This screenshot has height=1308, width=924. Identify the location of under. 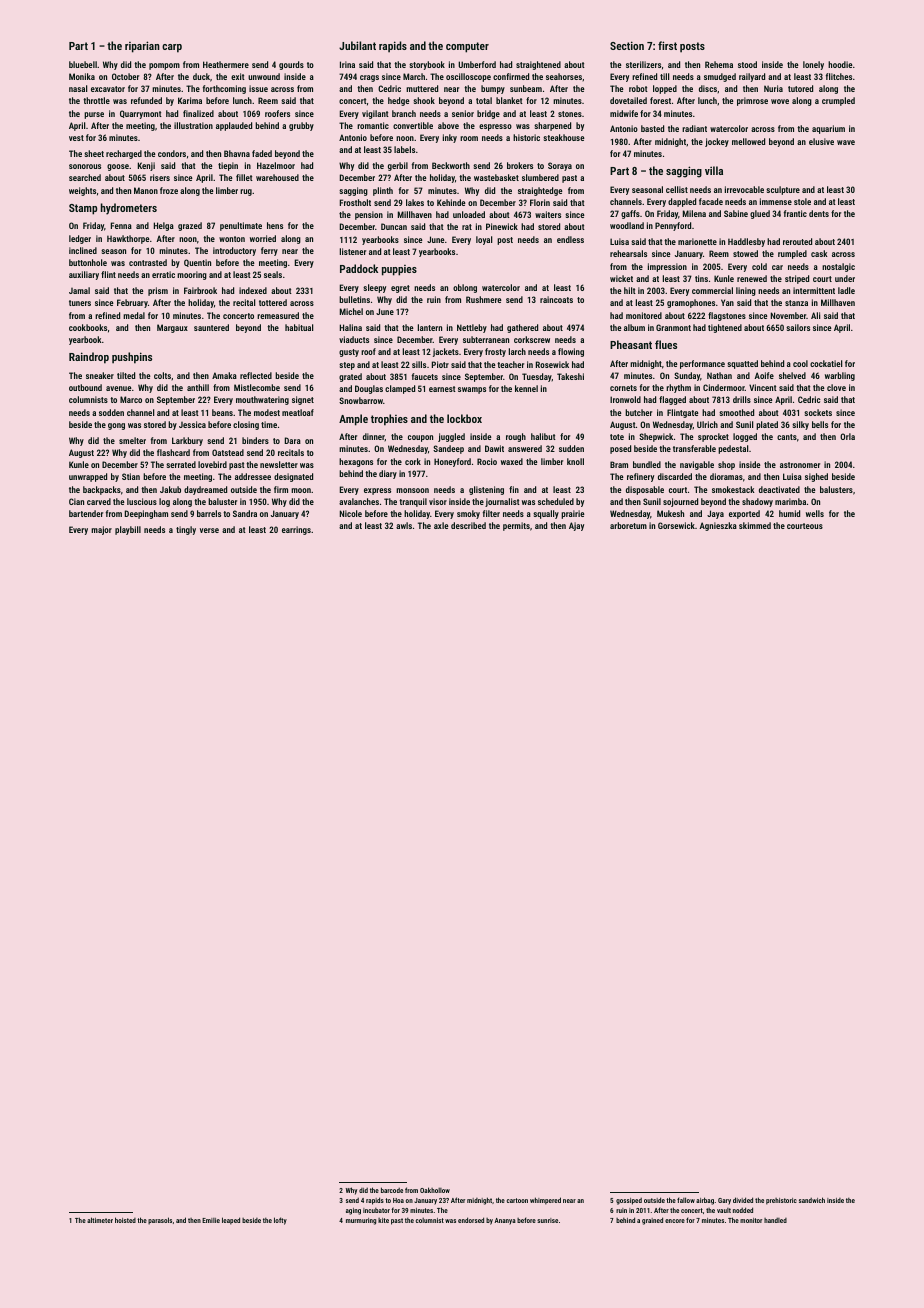
(845, 278).
